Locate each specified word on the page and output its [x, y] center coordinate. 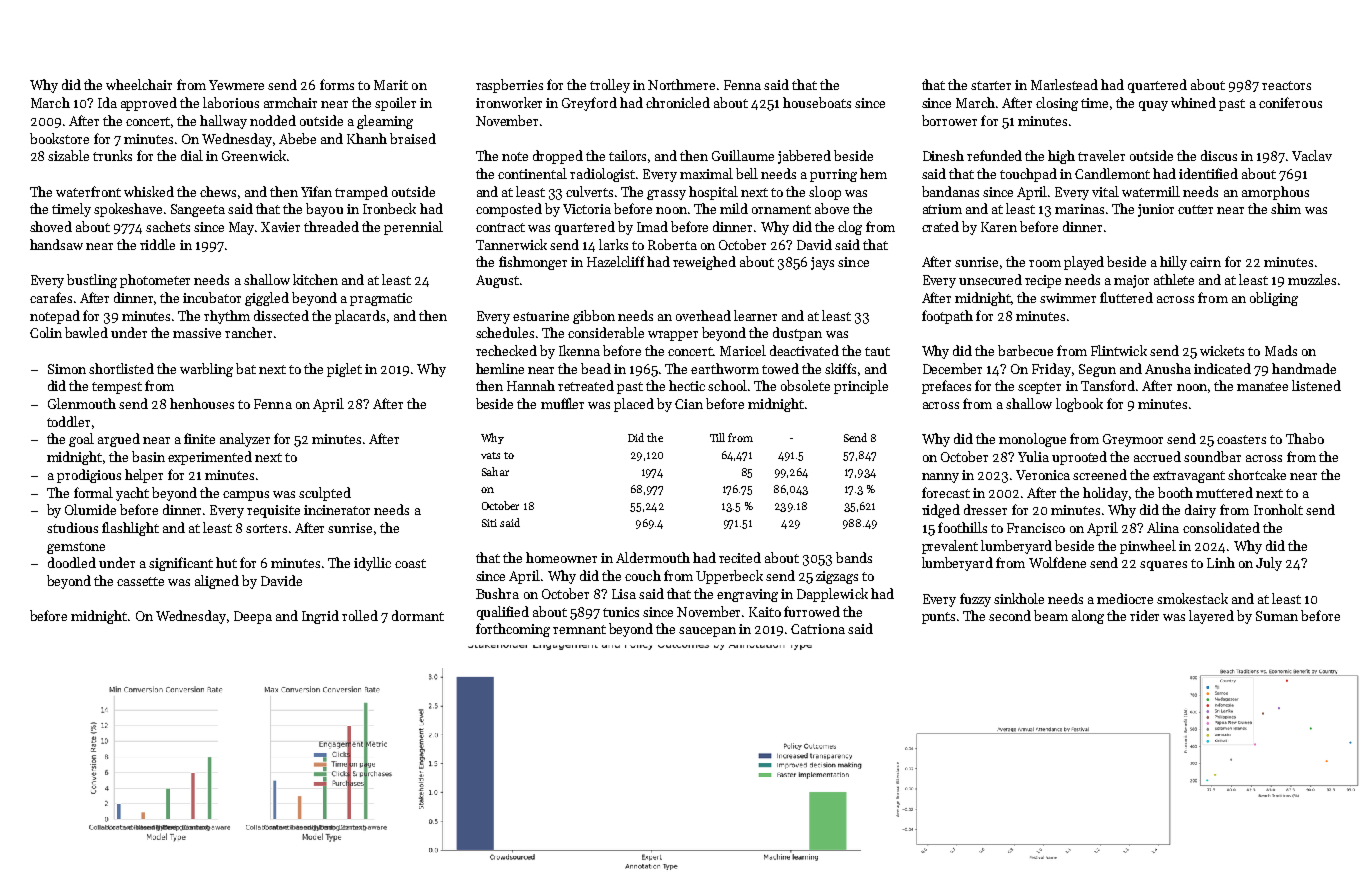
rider [1144, 615]
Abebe [297, 138]
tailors [627, 155]
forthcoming [513, 630]
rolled [360, 615]
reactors [1286, 85]
